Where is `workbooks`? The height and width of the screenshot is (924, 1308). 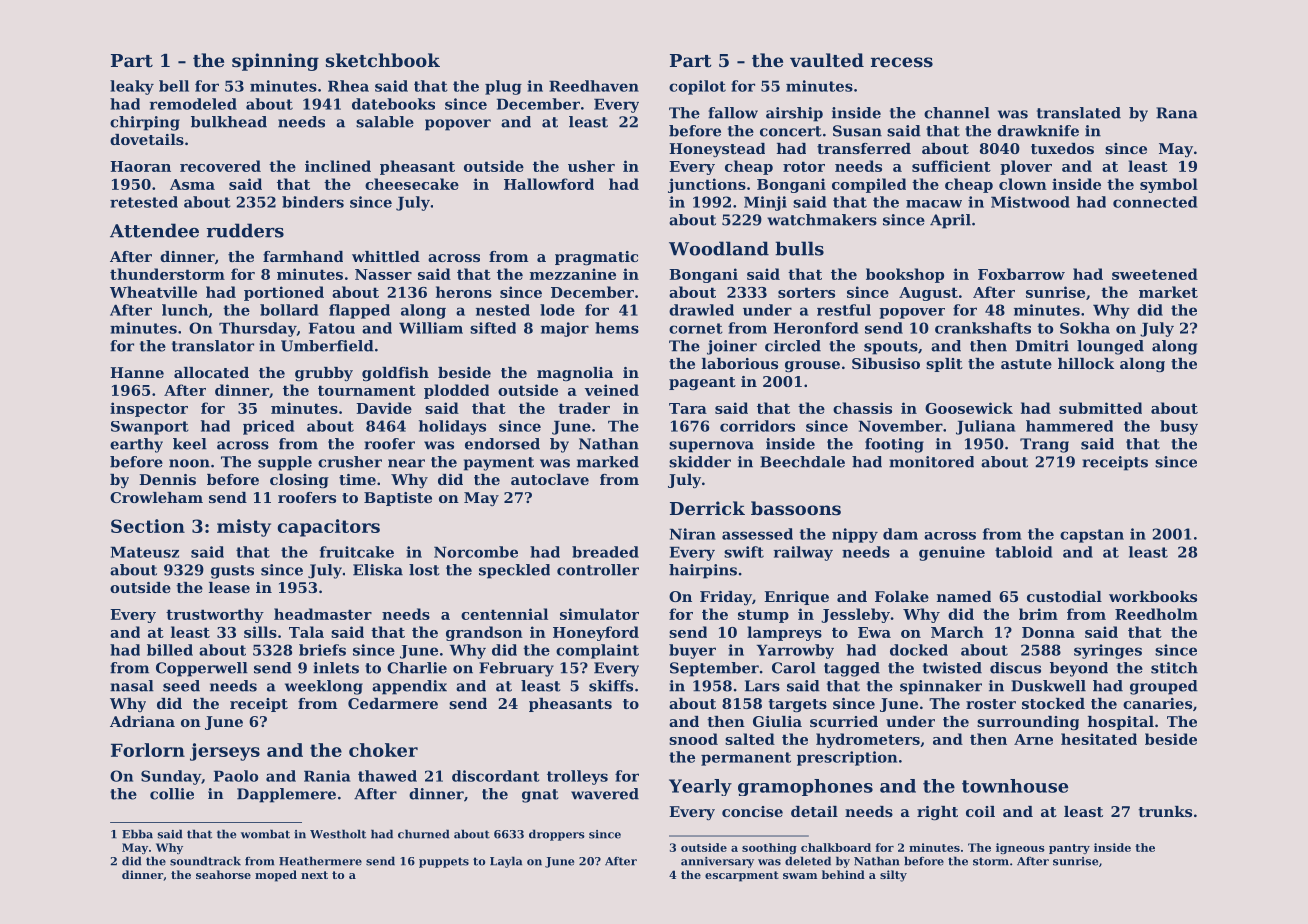 workbooks is located at coordinates (1153, 596).
